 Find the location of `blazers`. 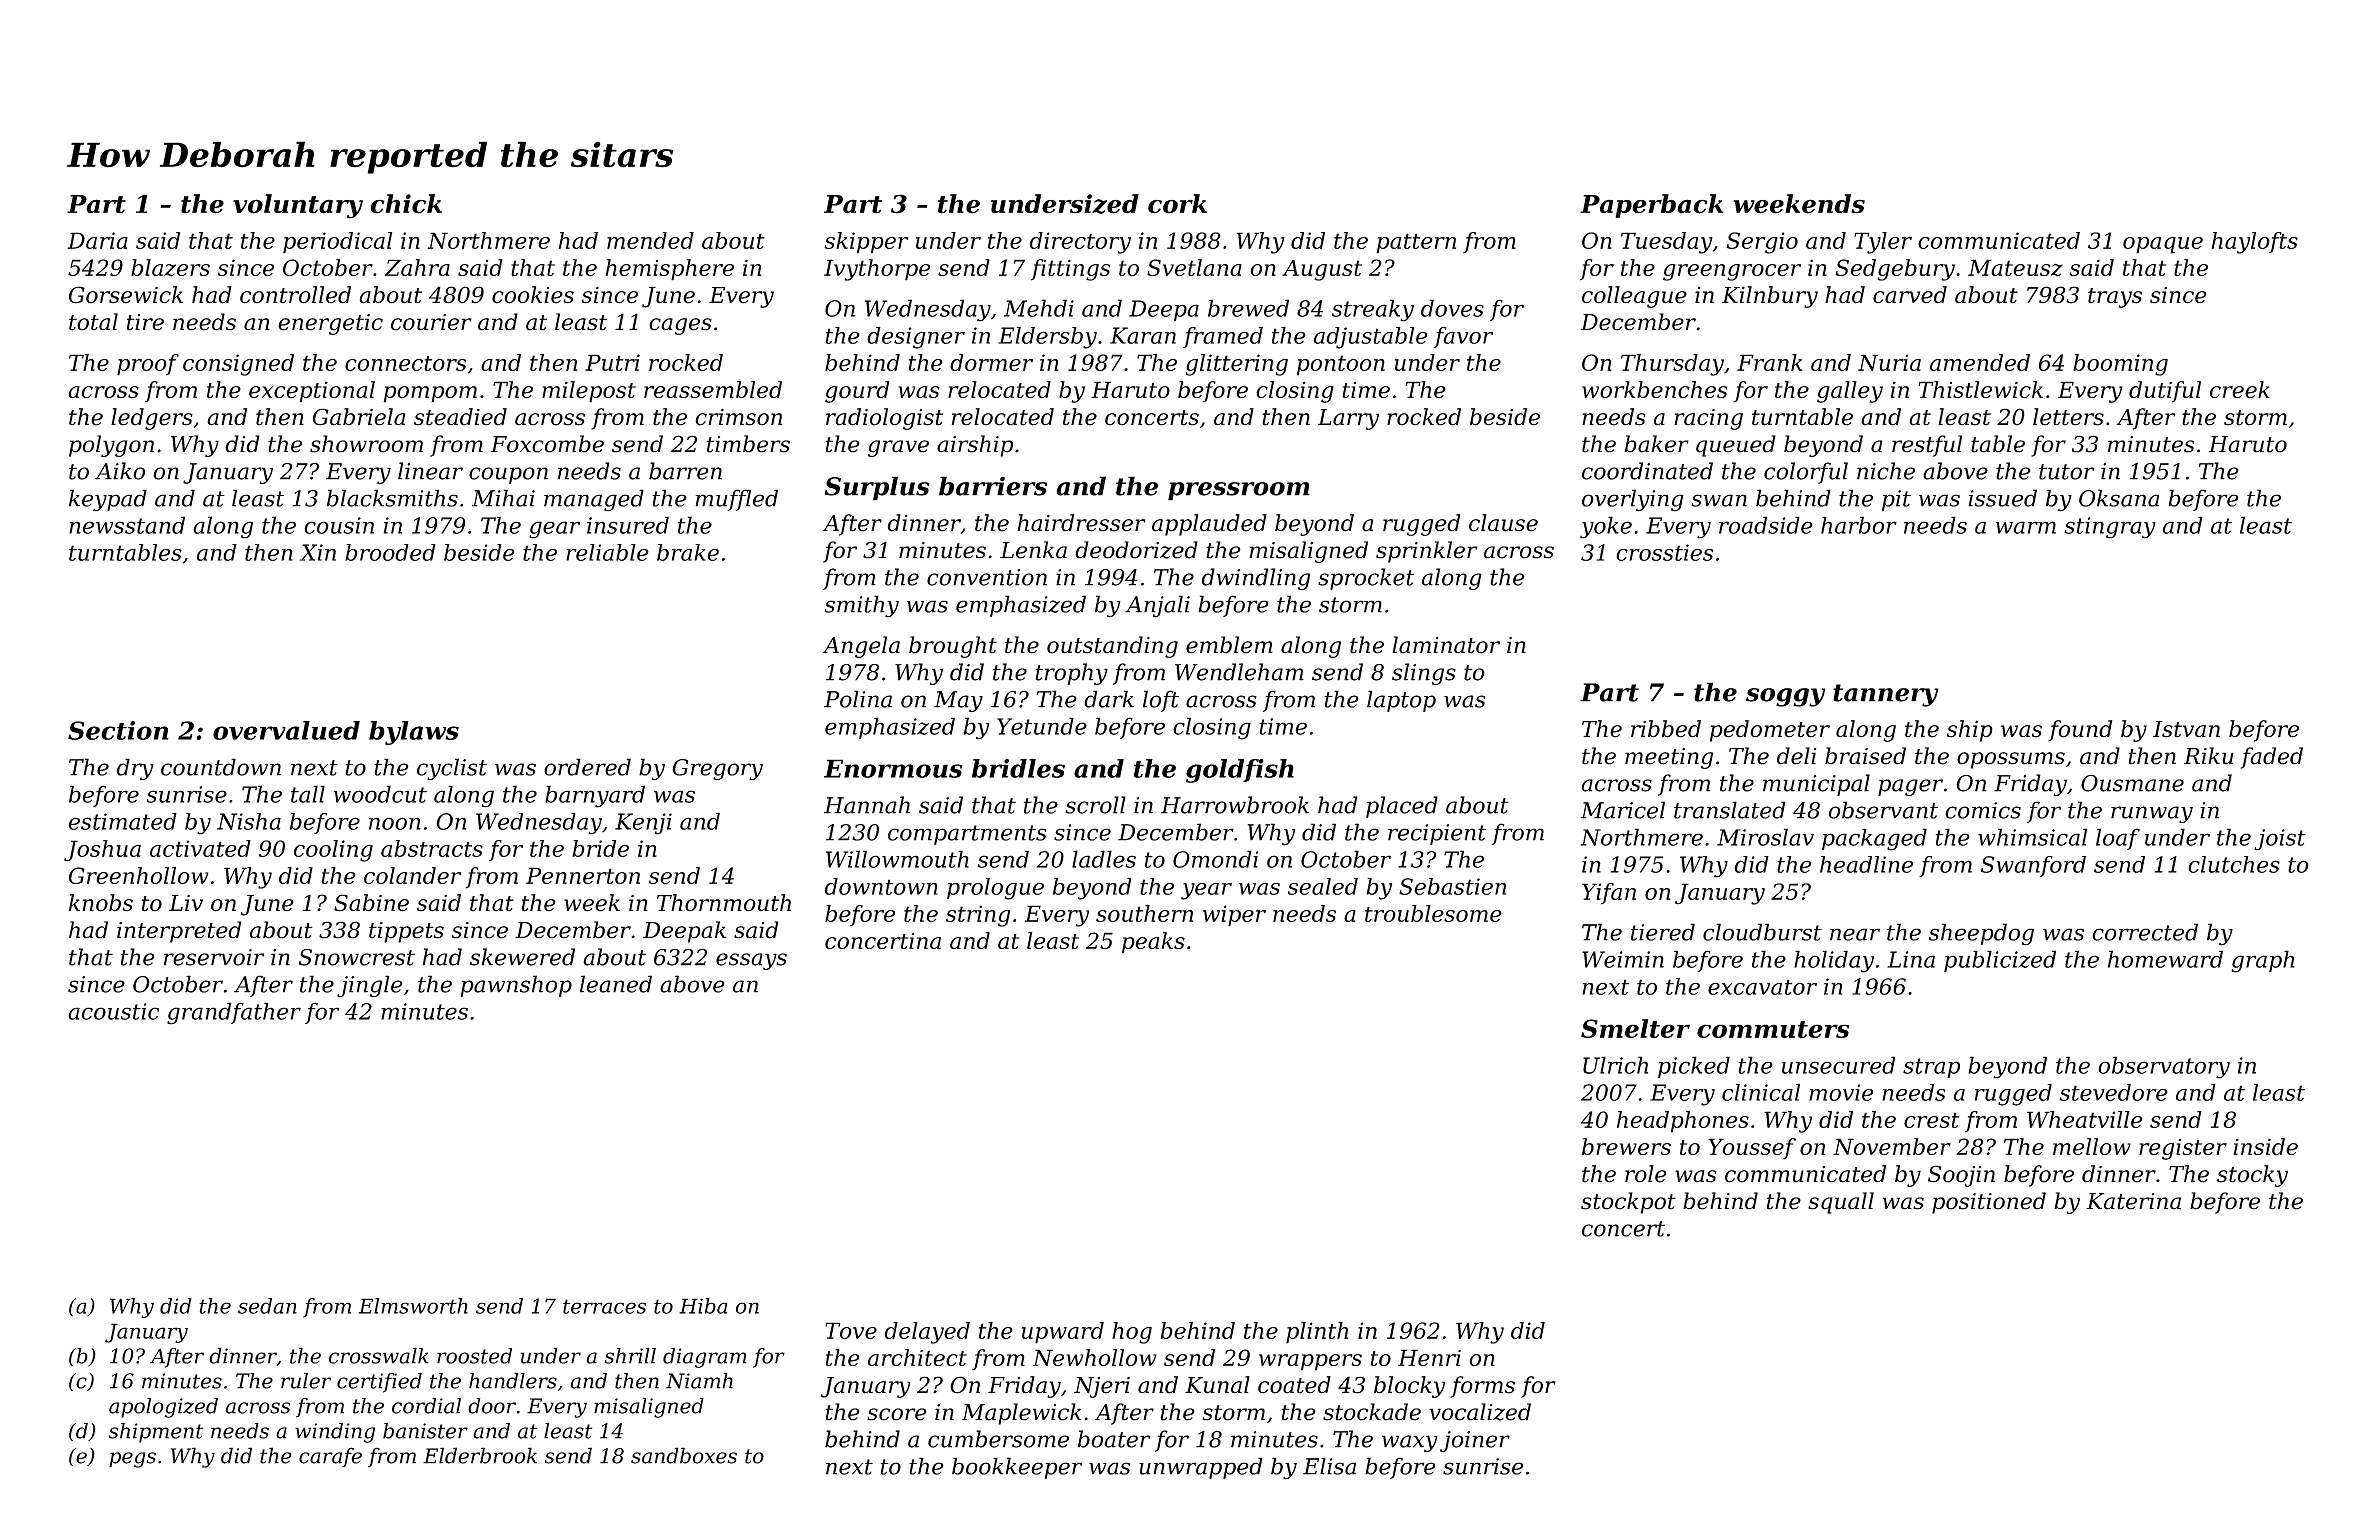

blazers is located at coordinates (170, 268).
